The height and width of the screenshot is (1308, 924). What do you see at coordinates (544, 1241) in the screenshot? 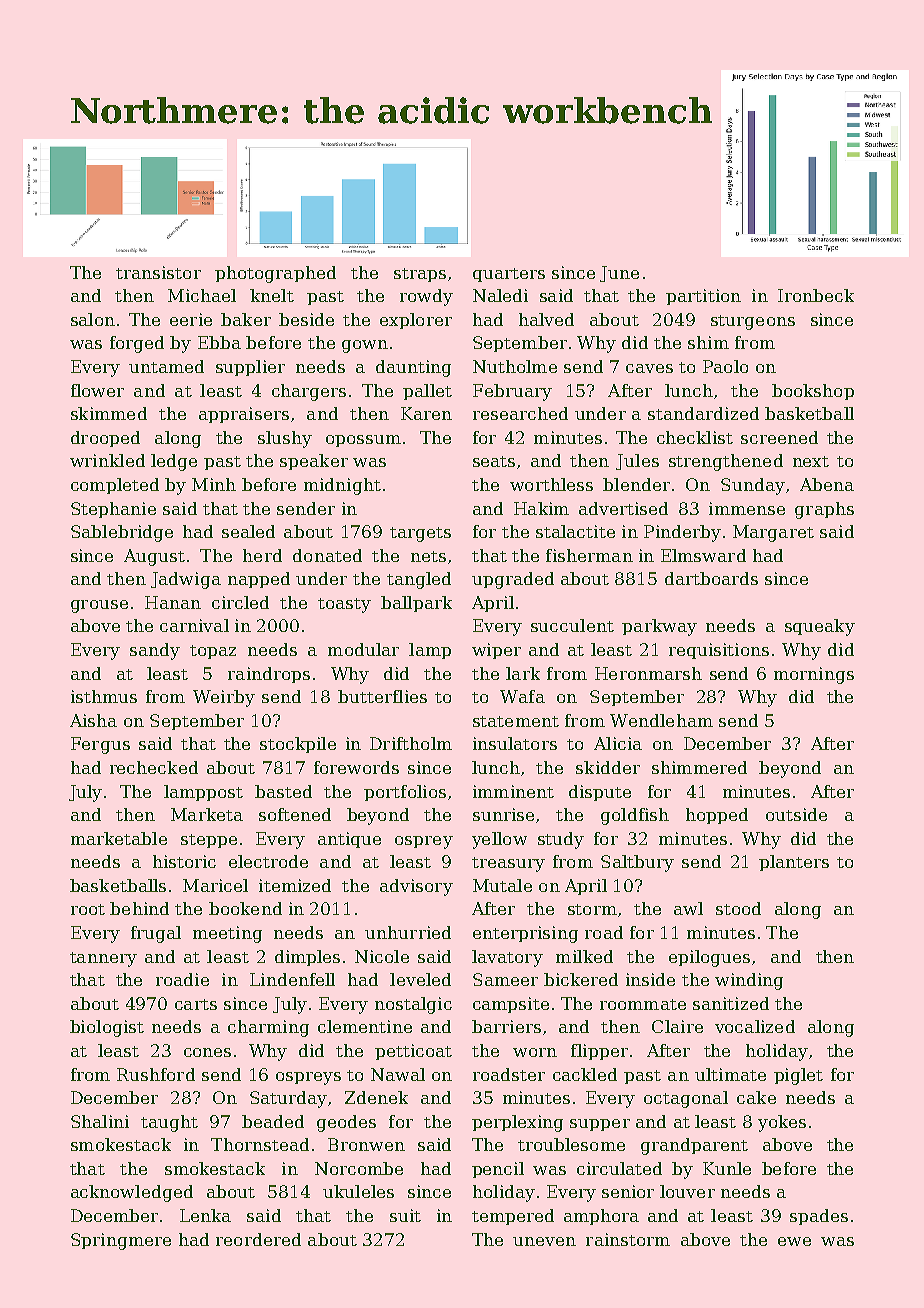
I see `uneven` at bounding box center [544, 1241].
